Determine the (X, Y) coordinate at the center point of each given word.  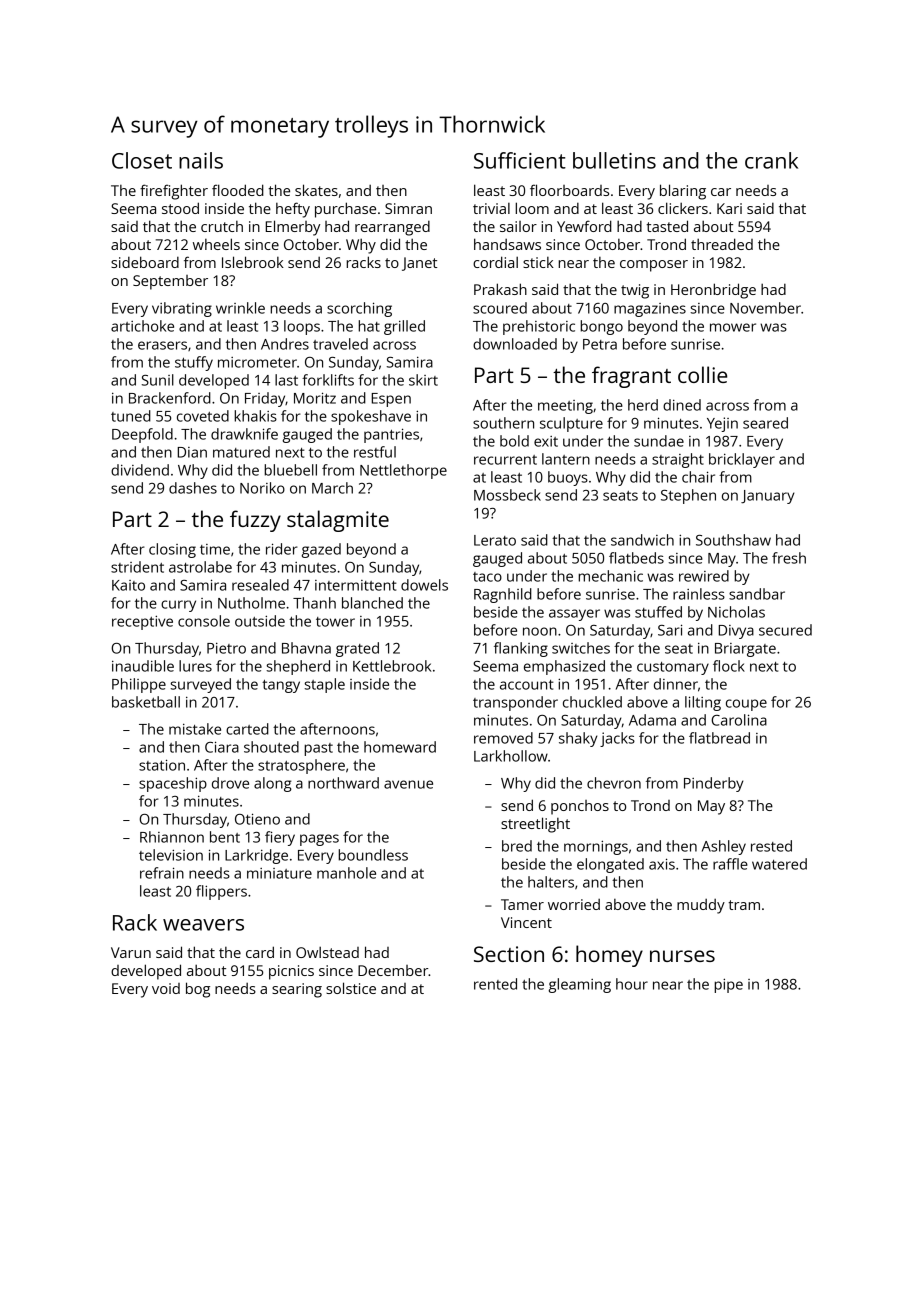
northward (343, 783)
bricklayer (742, 460)
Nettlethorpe (403, 471)
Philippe (139, 685)
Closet (142, 160)
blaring (683, 192)
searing (297, 990)
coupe (746, 705)
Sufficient (520, 160)
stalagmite (338, 521)
